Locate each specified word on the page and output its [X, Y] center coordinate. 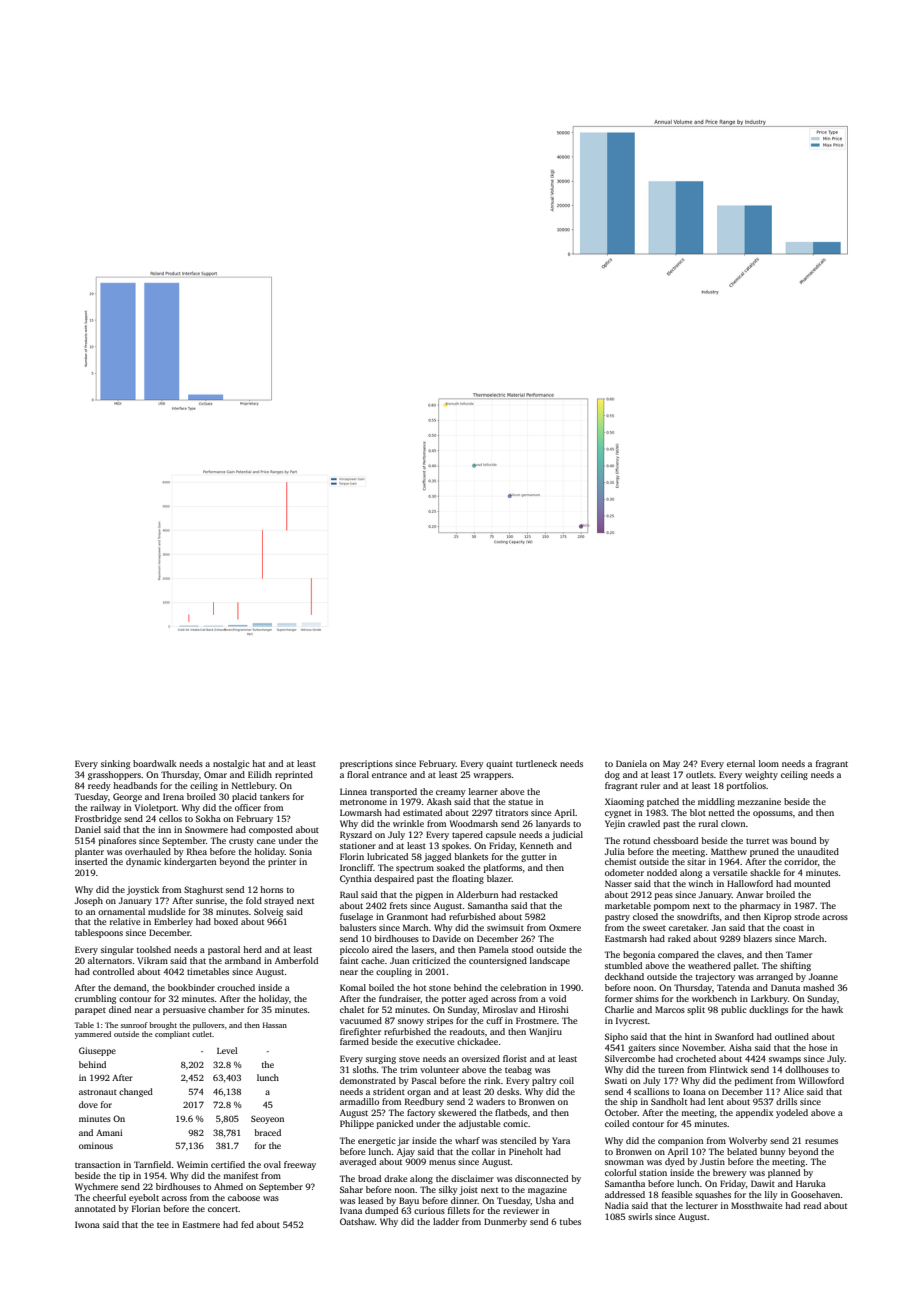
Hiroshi [554, 1009]
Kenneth [537, 845]
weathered [709, 965]
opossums [773, 814]
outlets [700, 774]
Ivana [351, 1210]
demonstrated [368, 1080]
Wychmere [96, 1187]
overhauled [148, 851]
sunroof [134, 1025]
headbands [135, 785]
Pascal [424, 1080]
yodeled [792, 1113]
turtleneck [536, 763]
